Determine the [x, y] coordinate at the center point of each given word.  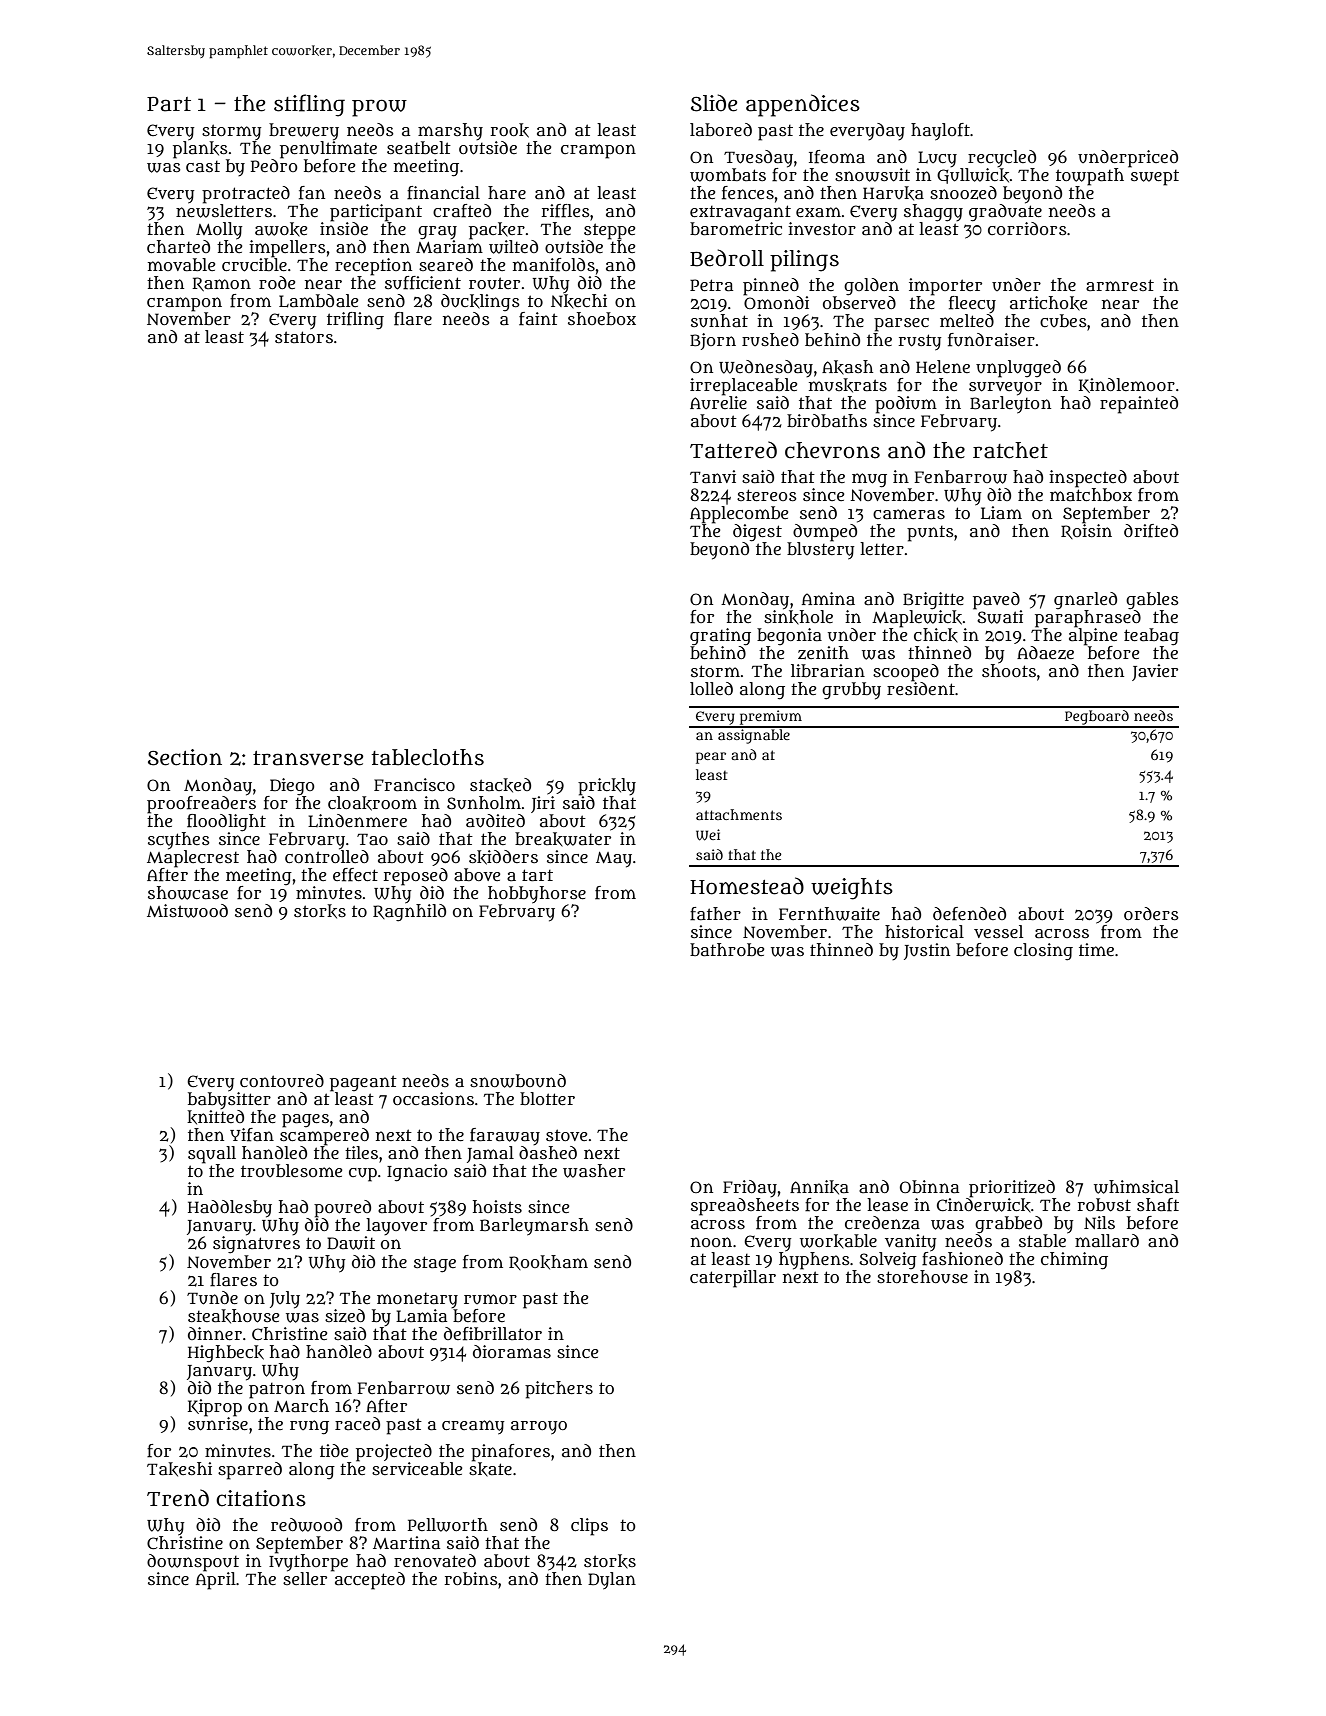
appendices [803, 105]
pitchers [559, 1390]
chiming [1074, 1261]
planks [200, 150]
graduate [1005, 213]
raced [357, 1423]
